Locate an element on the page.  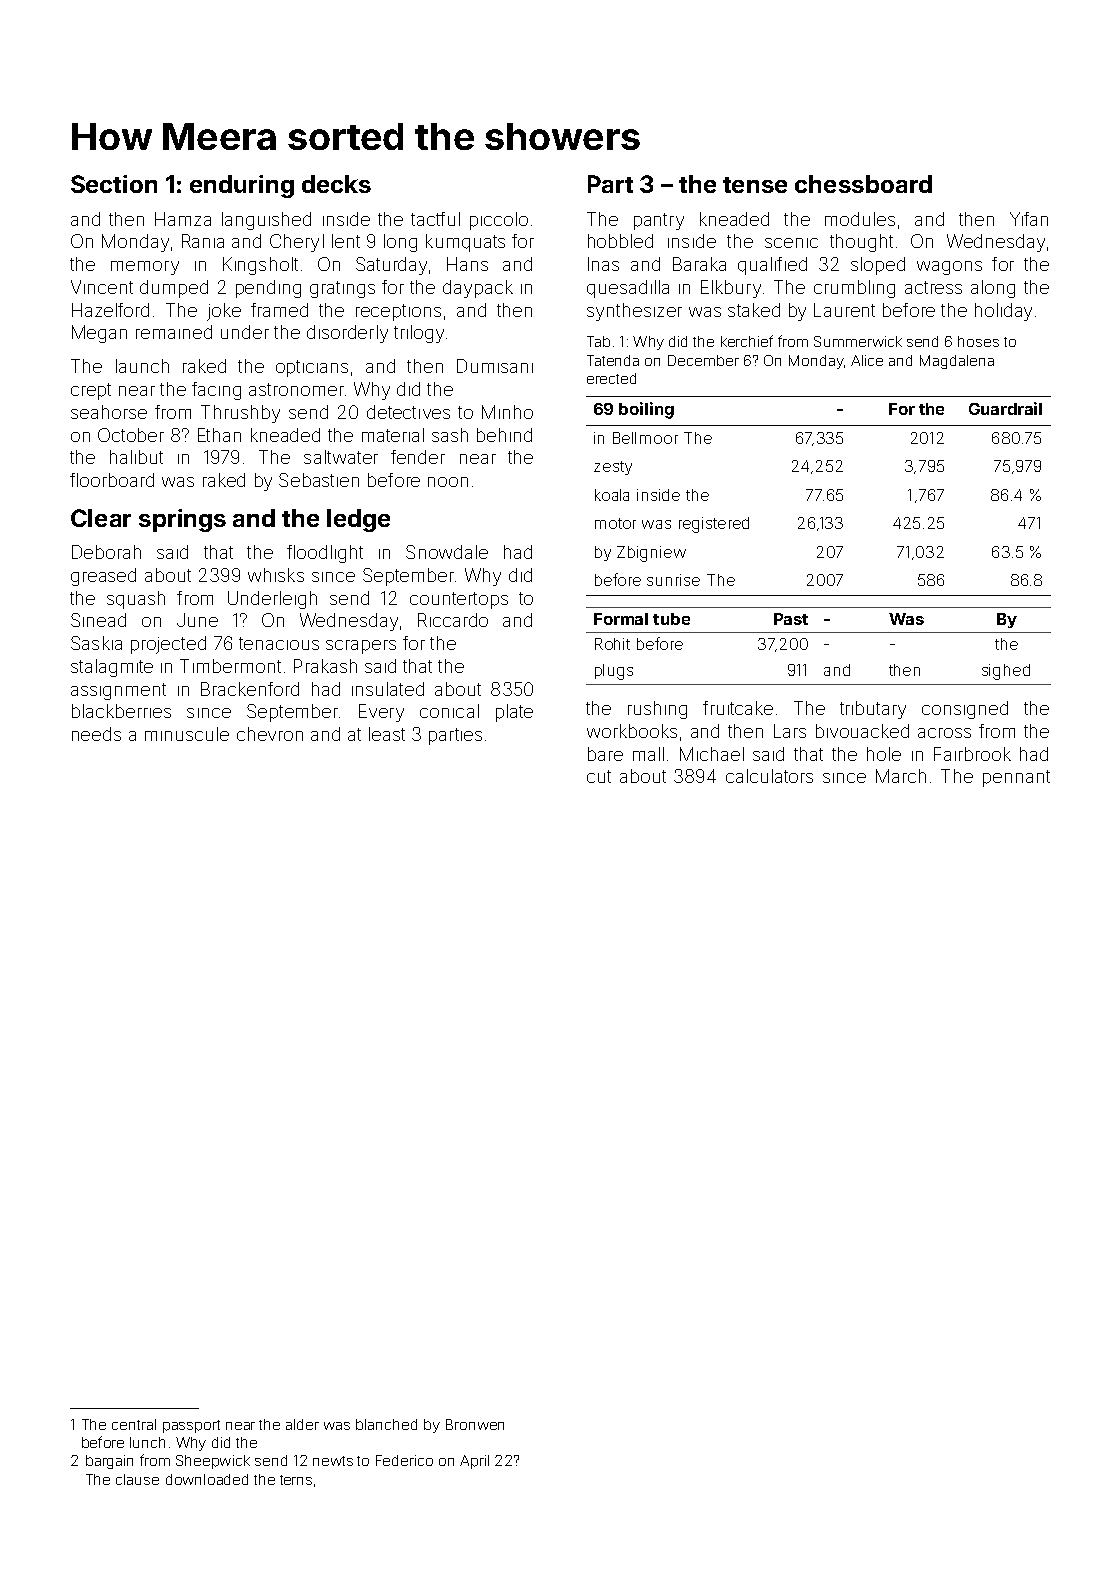
Bellmoor is located at coordinates (645, 438).
